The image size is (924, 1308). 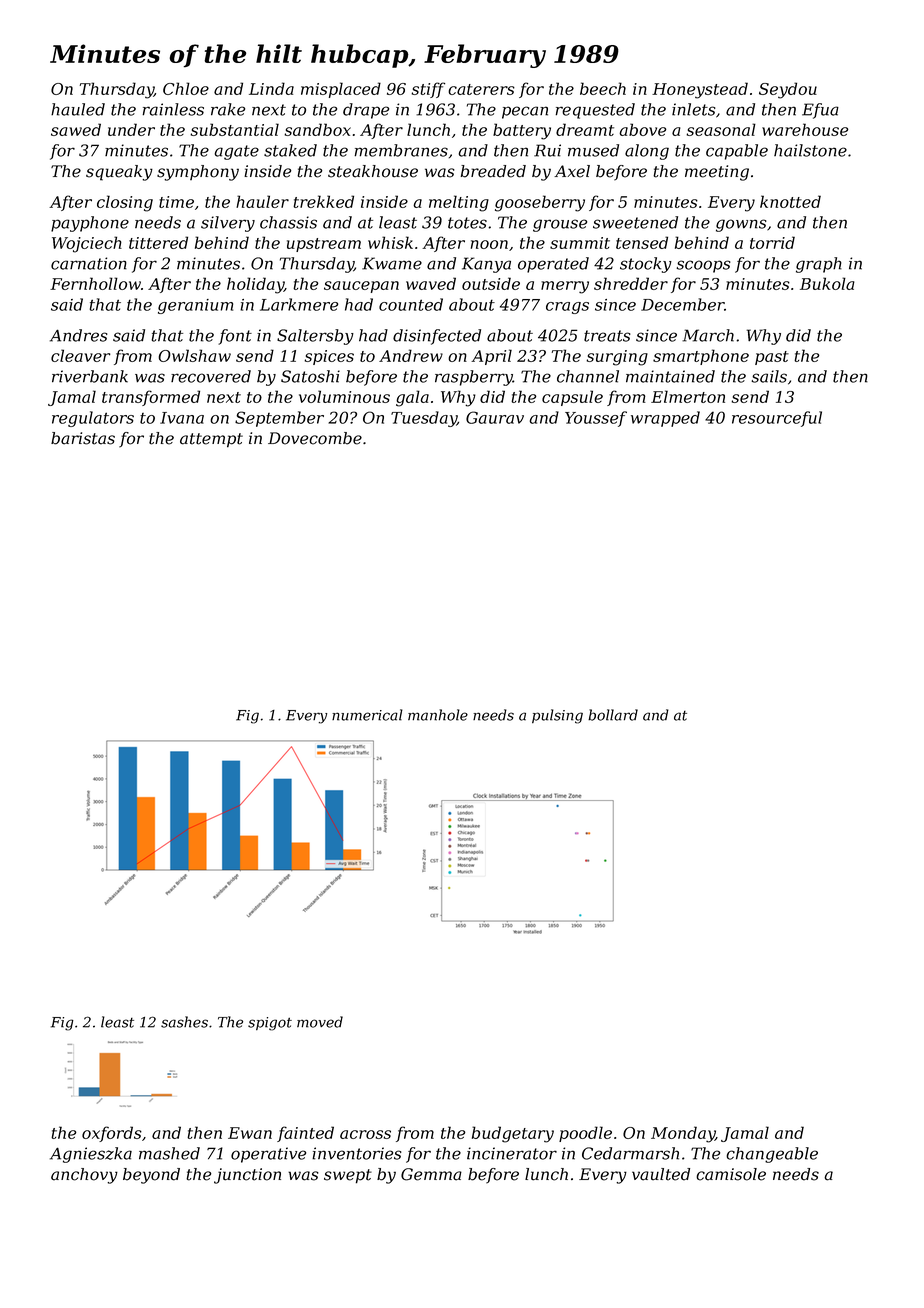 What do you see at coordinates (438, 715) in the screenshot?
I see `manhole` at bounding box center [438, 715].
